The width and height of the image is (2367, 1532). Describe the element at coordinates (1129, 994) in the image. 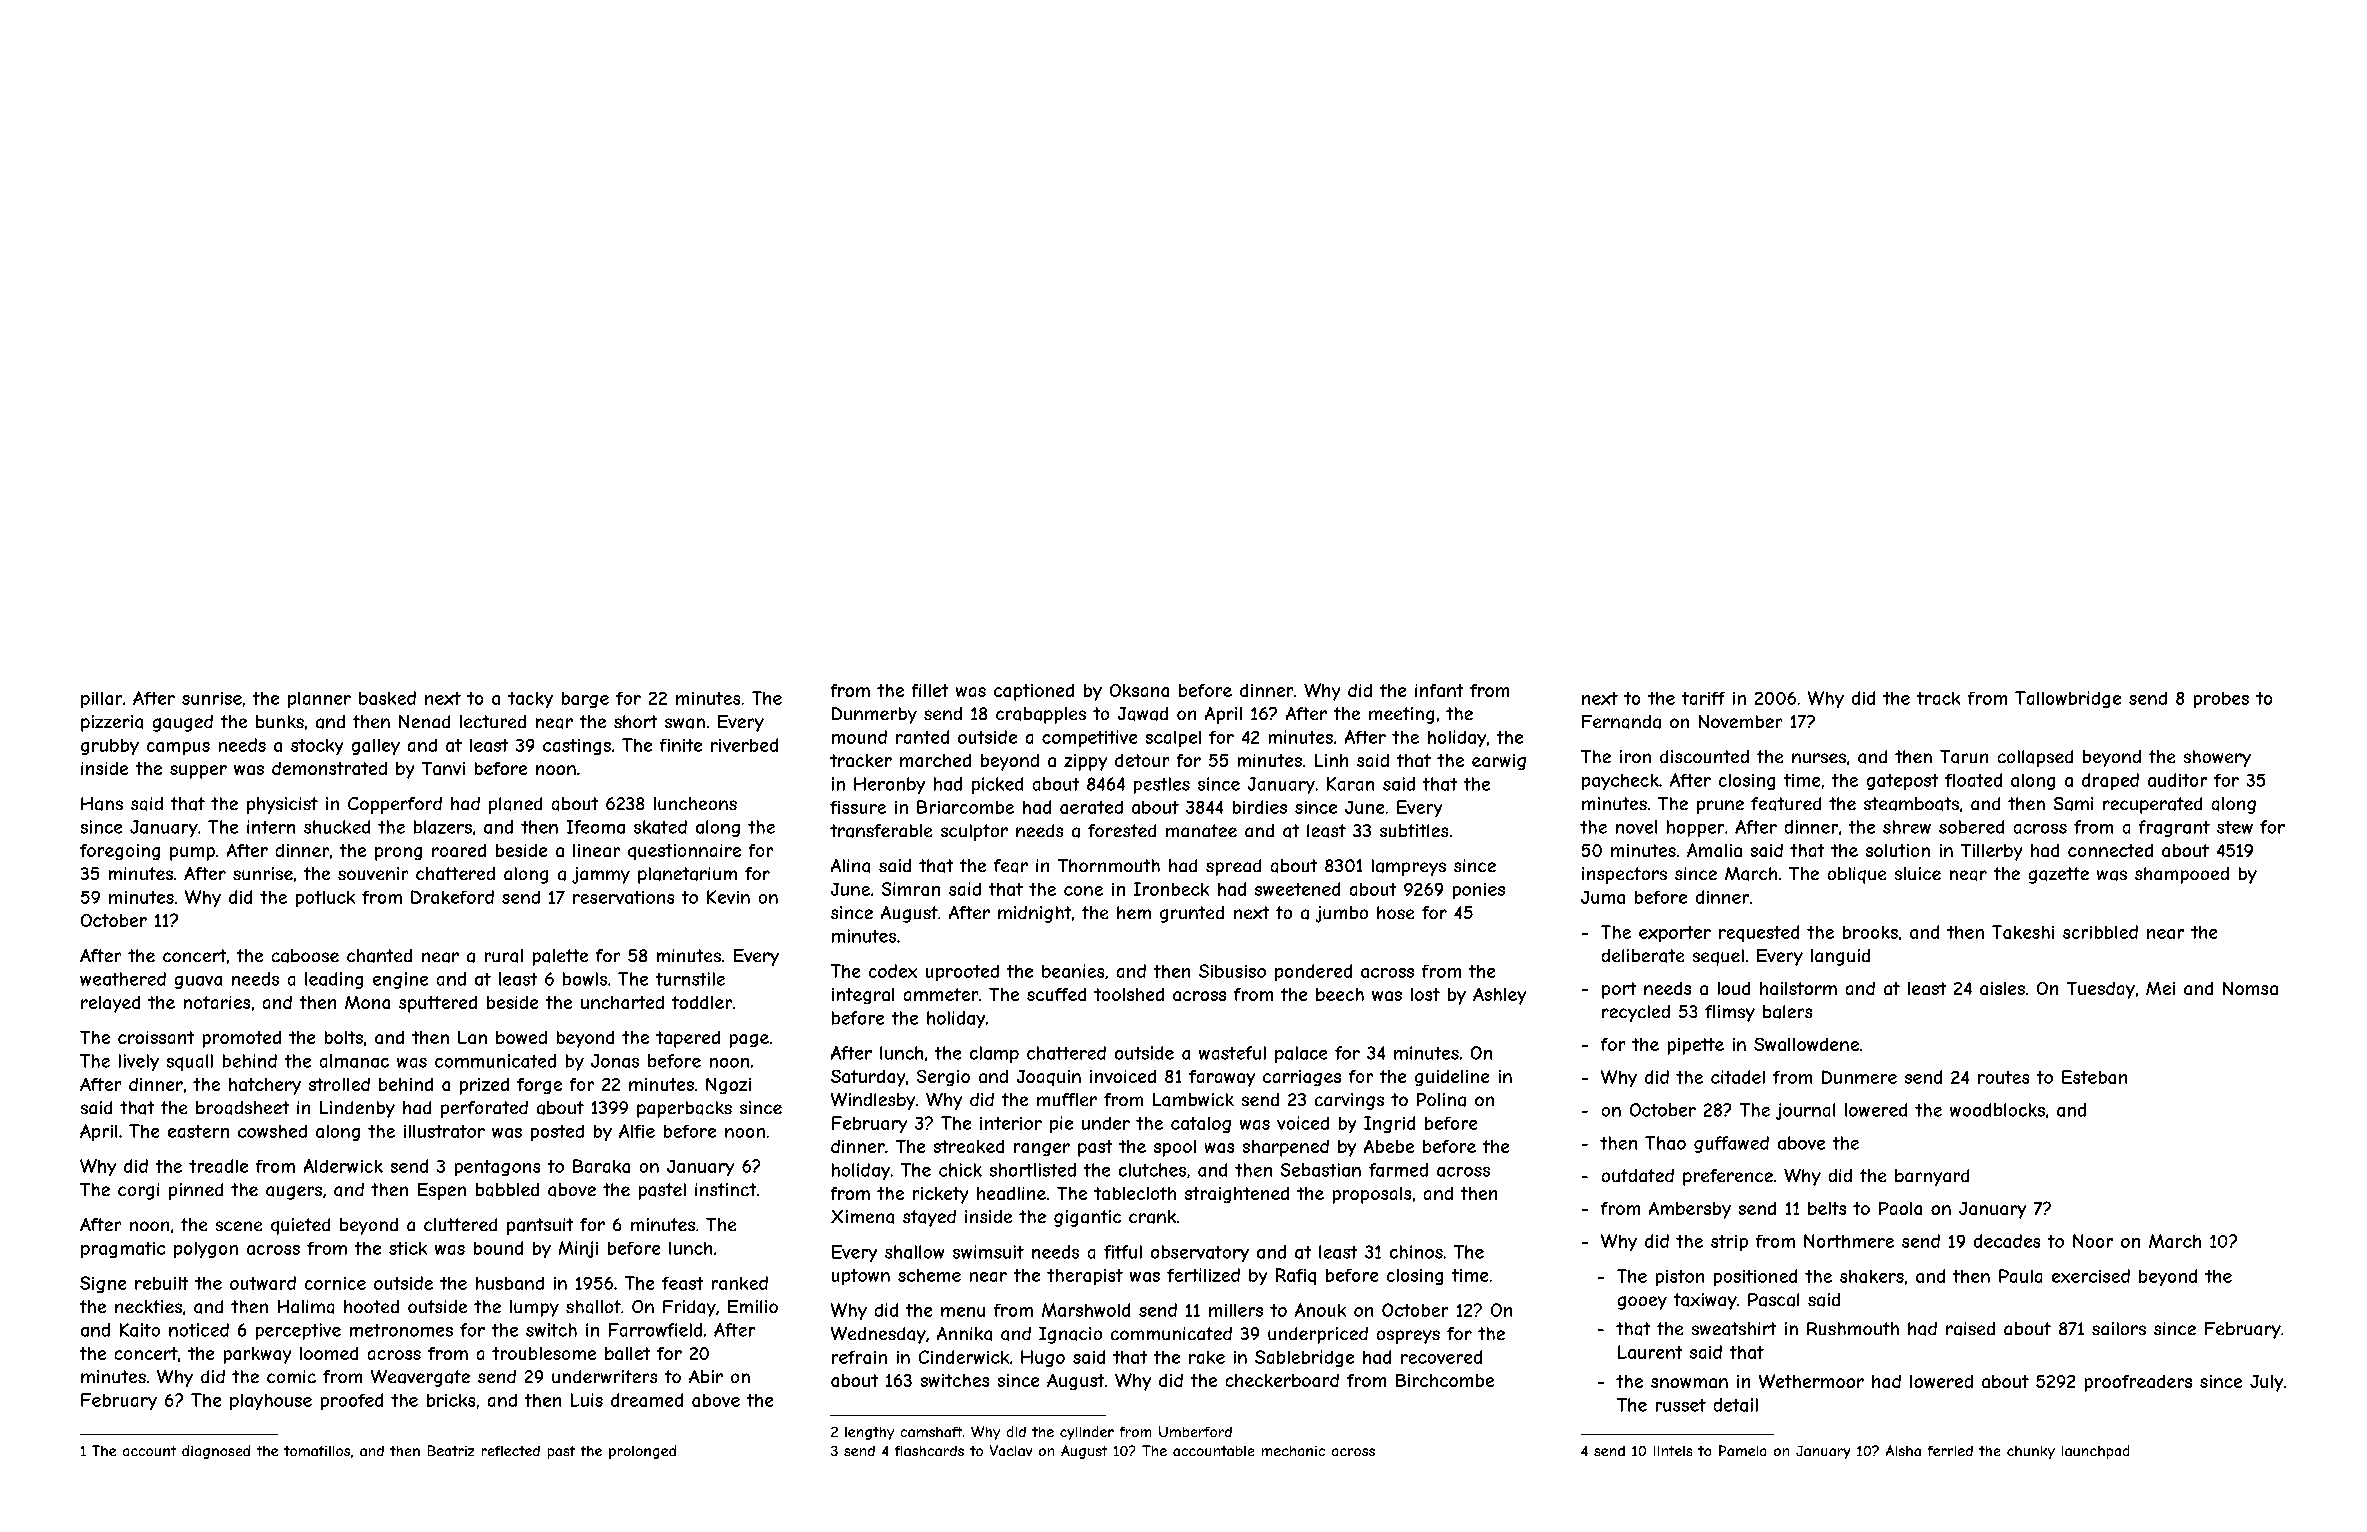

I see `toolshed` at that location.
